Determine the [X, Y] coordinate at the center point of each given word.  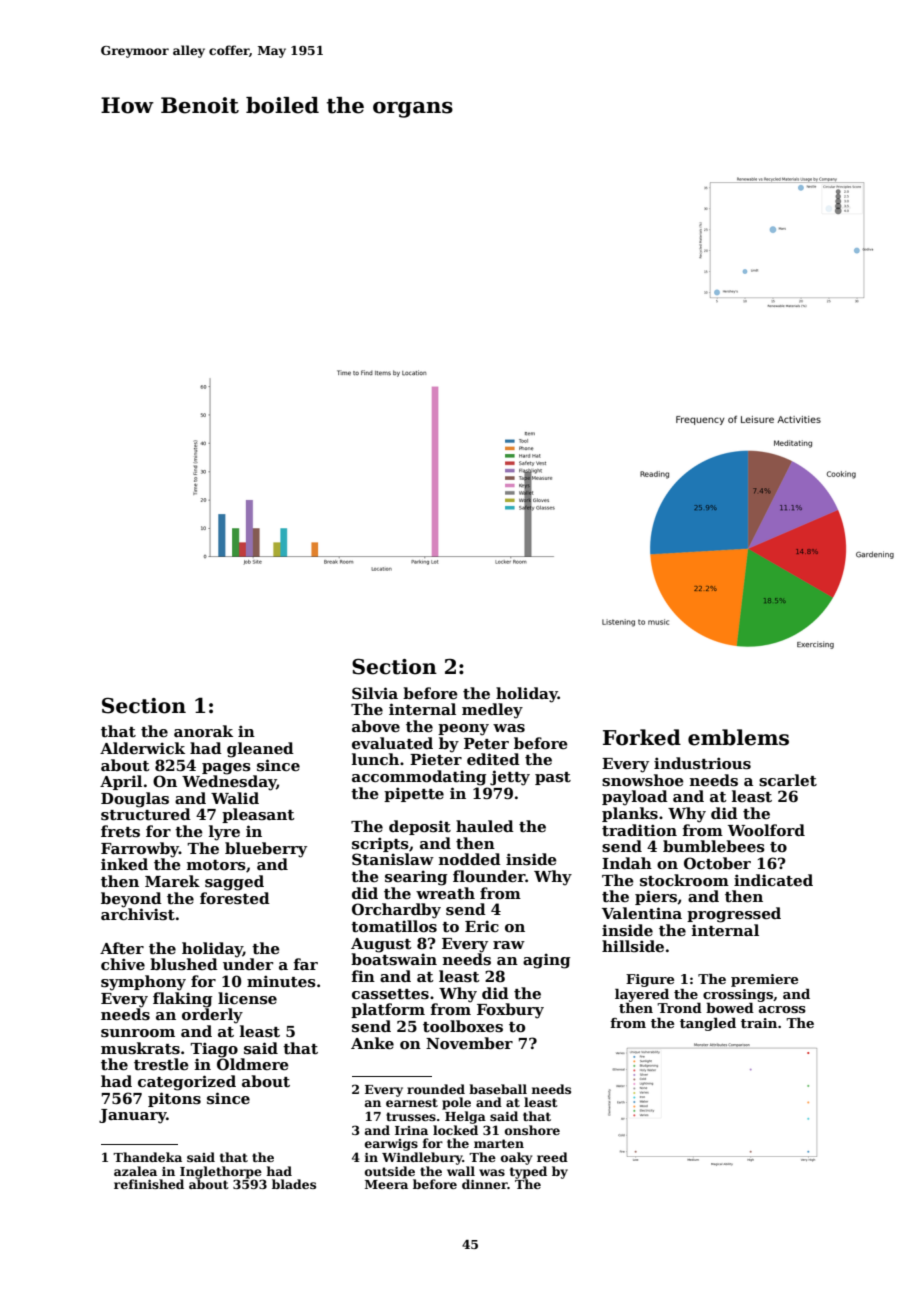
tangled [708, 1024]
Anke [372, 1043]
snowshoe [643, 780]
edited [493, 759]
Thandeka [147, 1157]
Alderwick [142, 748]
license [247, 998]
